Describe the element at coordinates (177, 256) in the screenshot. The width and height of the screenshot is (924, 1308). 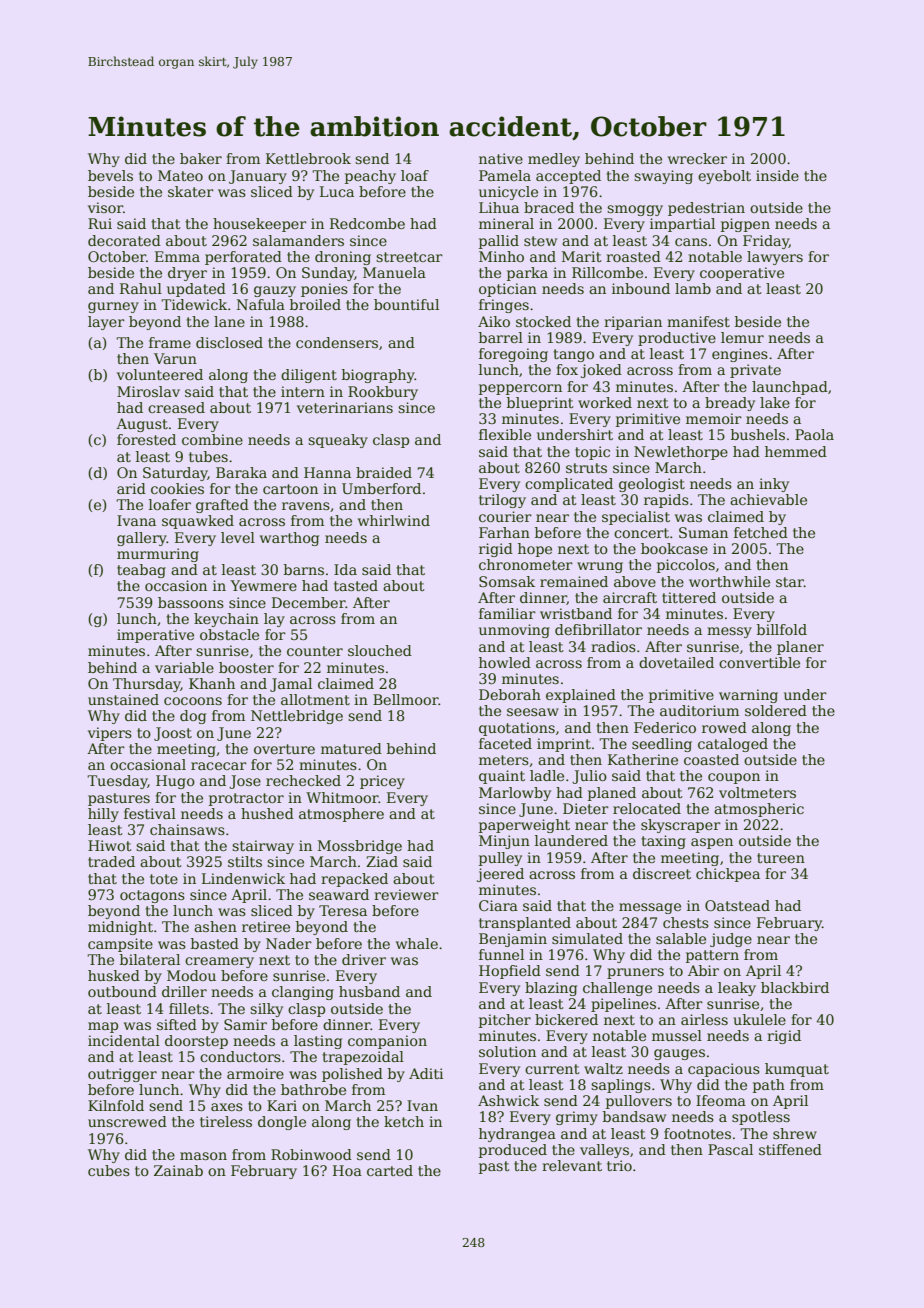
I see `Emma` at that location.
